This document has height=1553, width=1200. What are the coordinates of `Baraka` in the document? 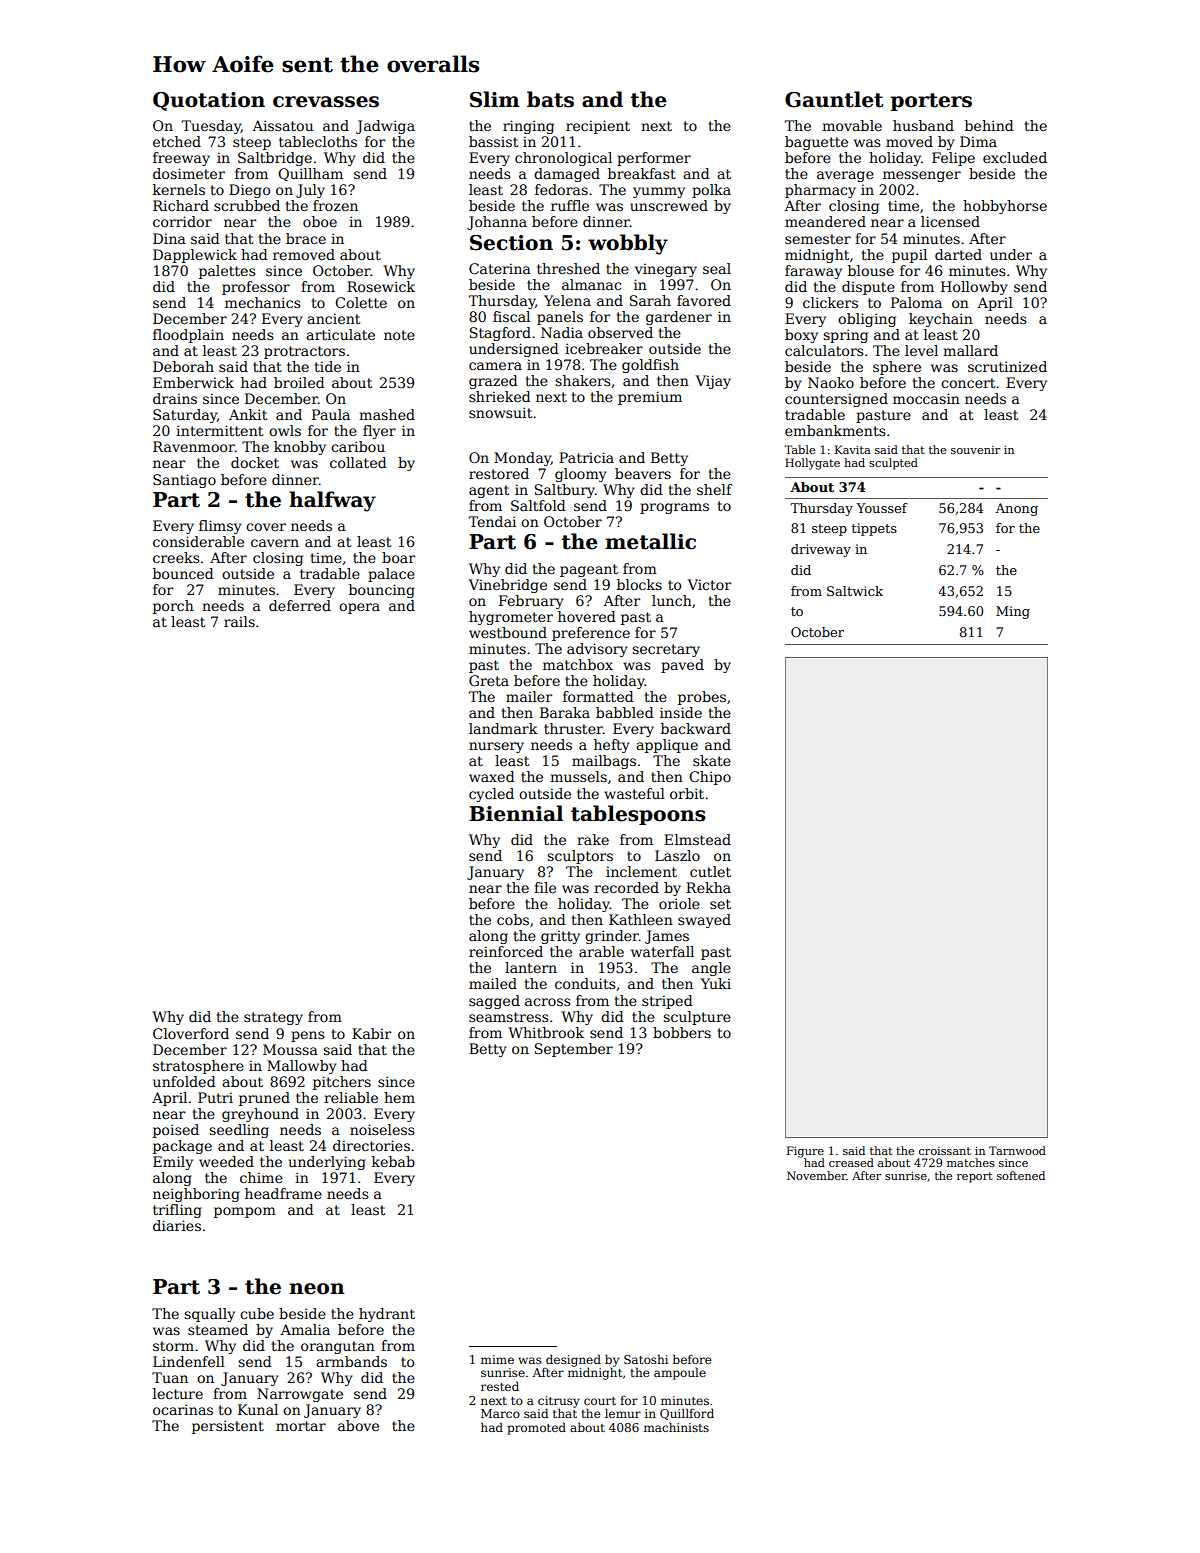 It's located at (565, 712).
